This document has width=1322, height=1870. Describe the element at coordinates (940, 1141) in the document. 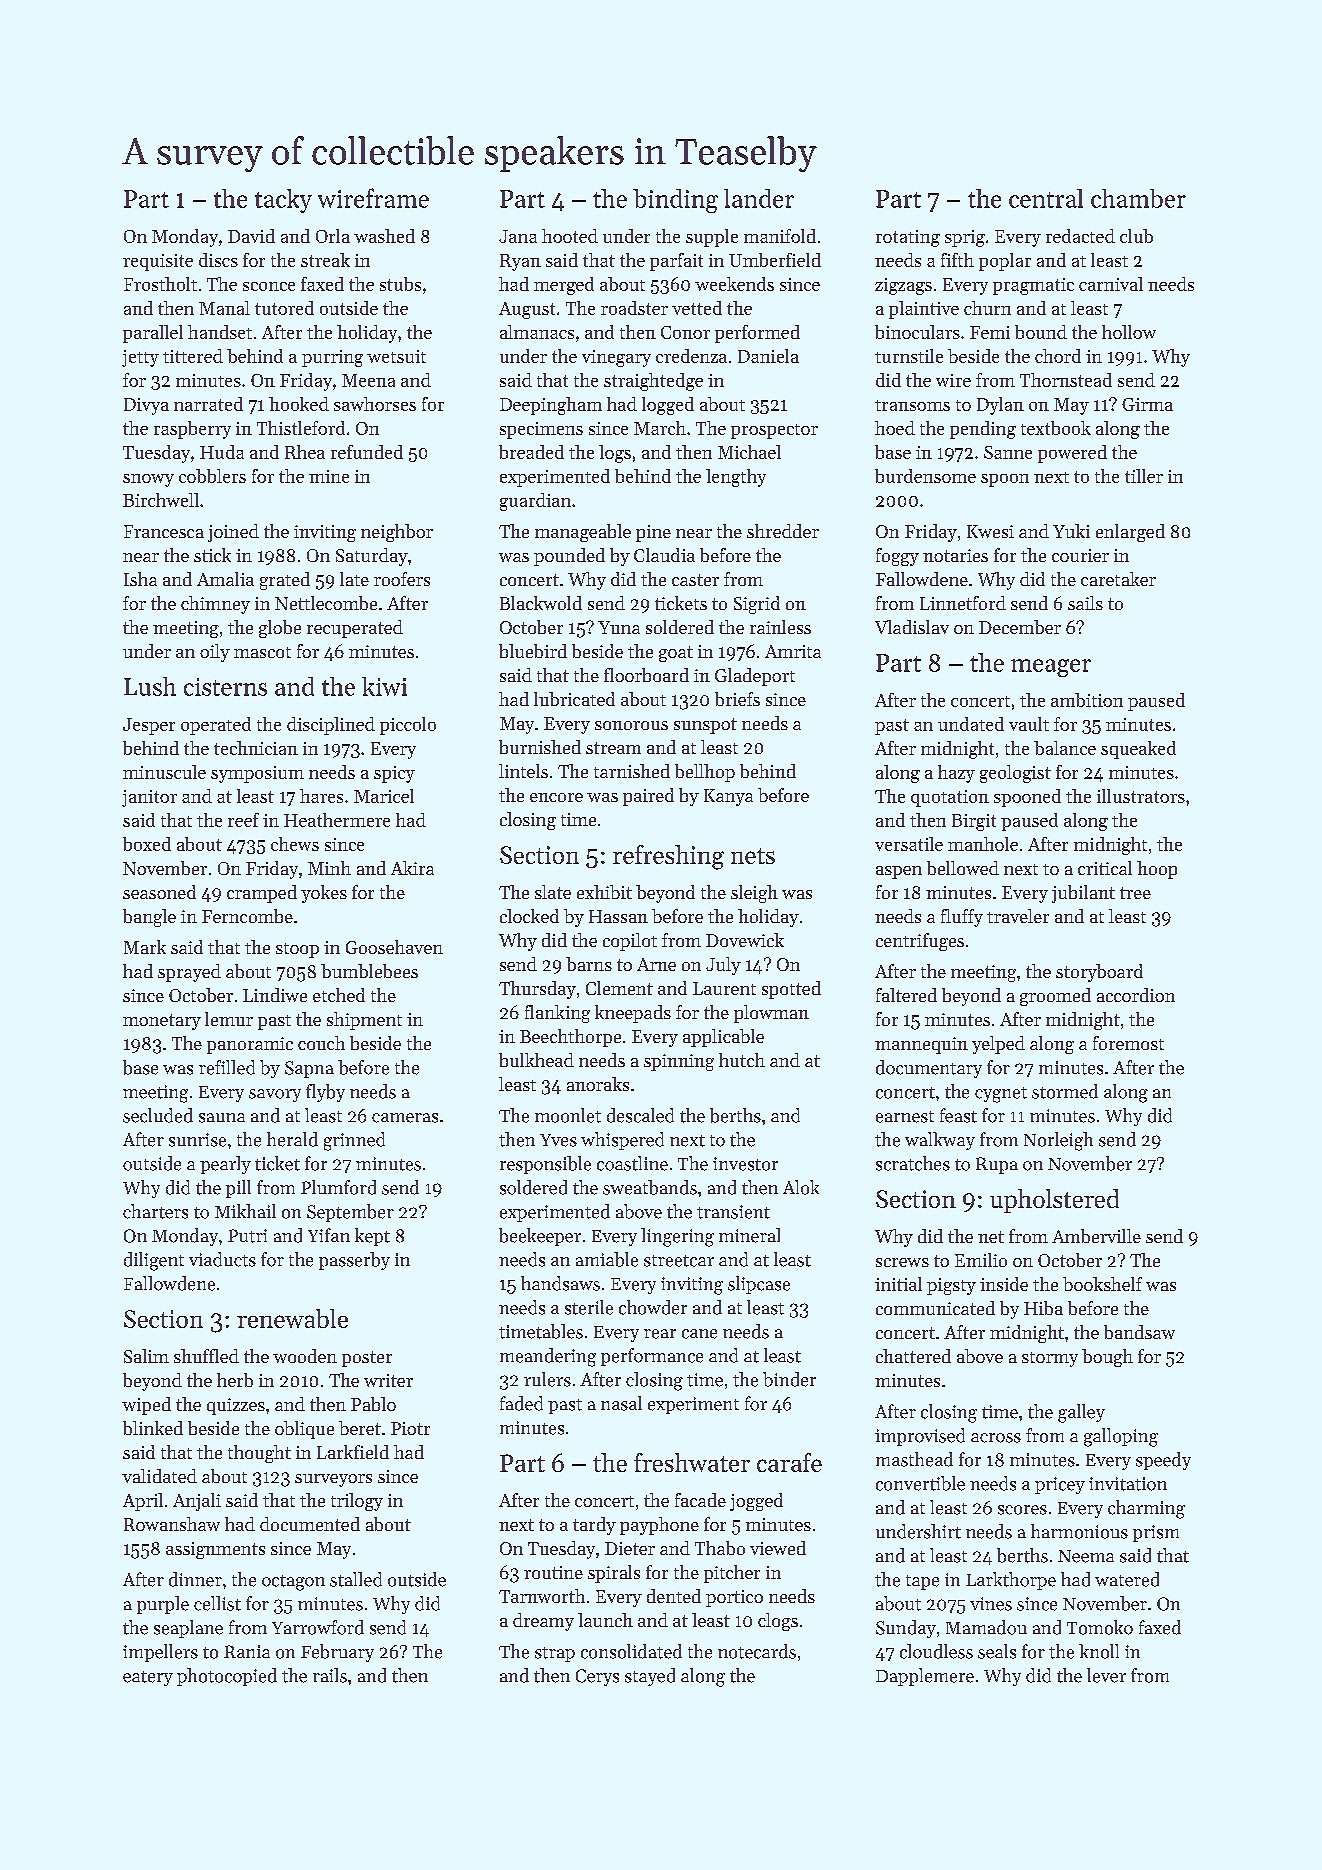

I see `walkway` at that location.
